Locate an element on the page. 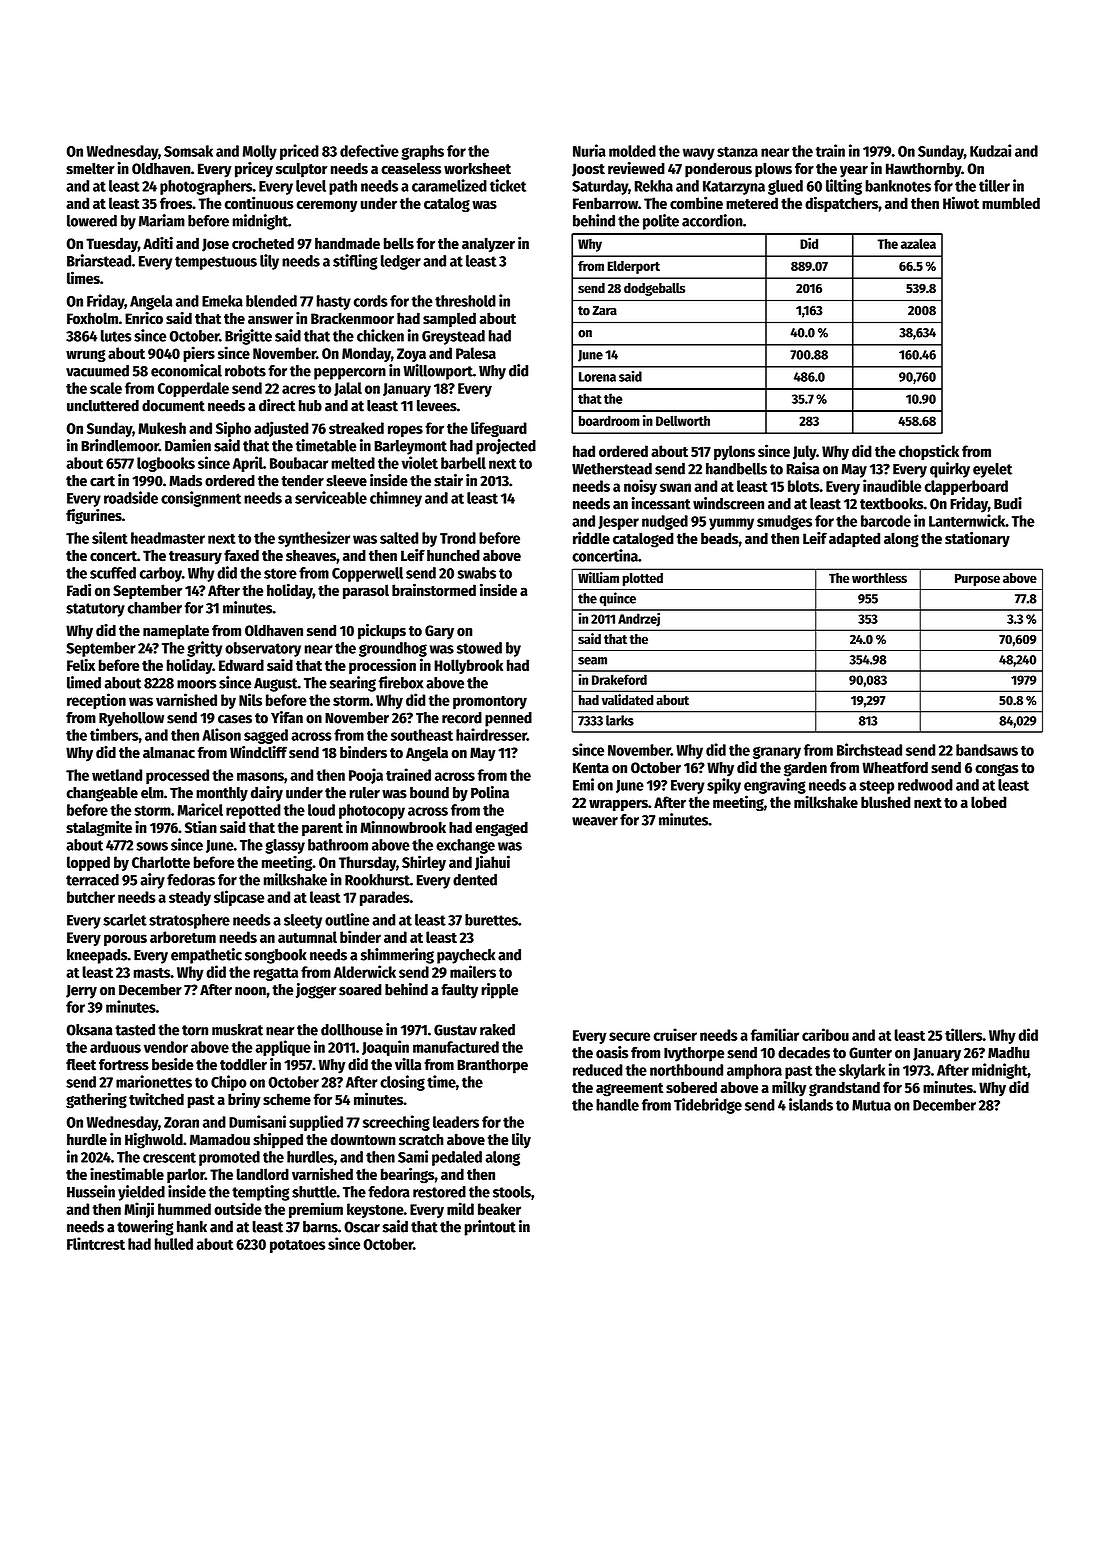 Image resolution: width=1109 pixels, height=1568 pixels. glassy is located at coordinates (285, 846).
